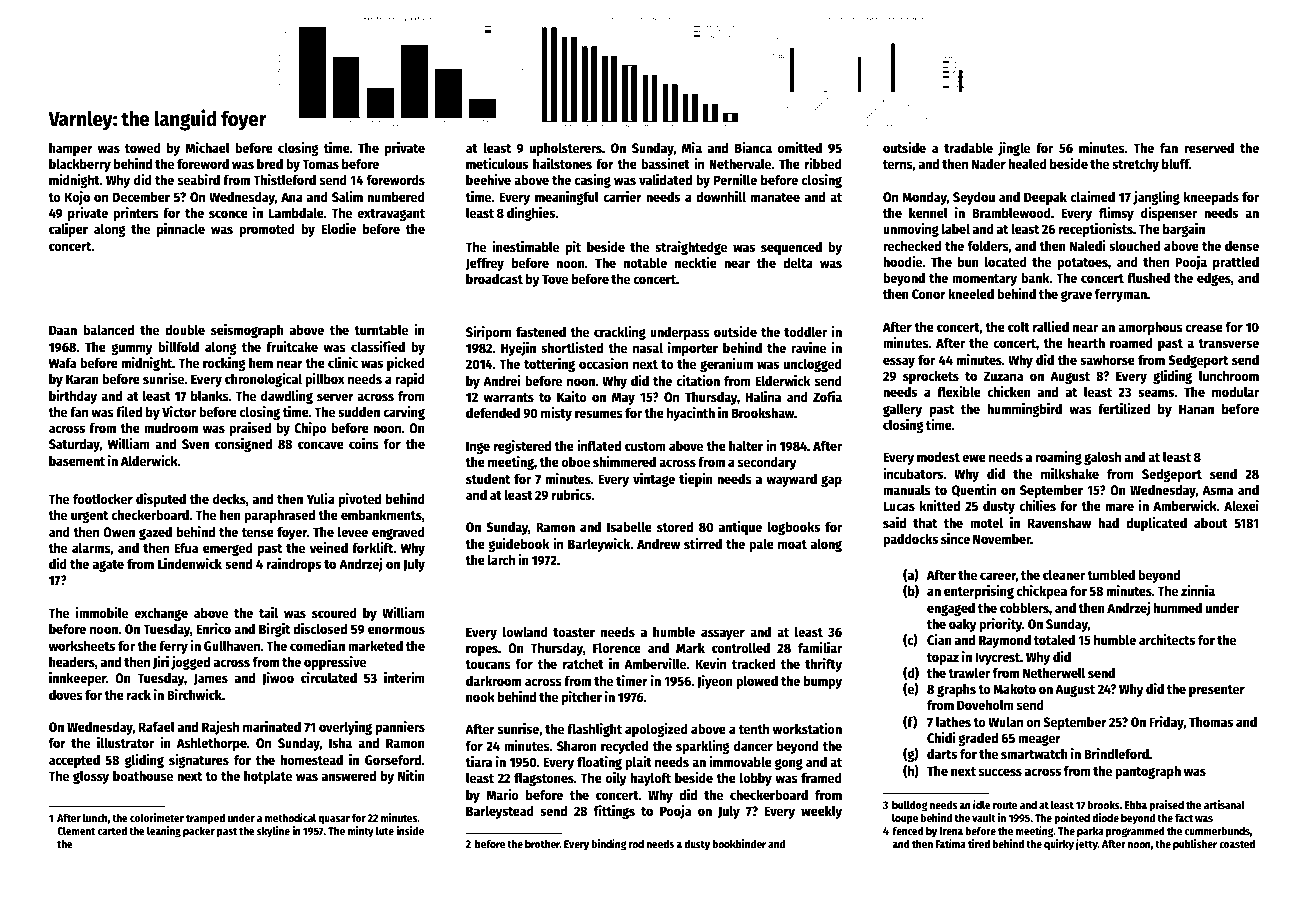  I want to click on publisher, so click(1195, 845).
